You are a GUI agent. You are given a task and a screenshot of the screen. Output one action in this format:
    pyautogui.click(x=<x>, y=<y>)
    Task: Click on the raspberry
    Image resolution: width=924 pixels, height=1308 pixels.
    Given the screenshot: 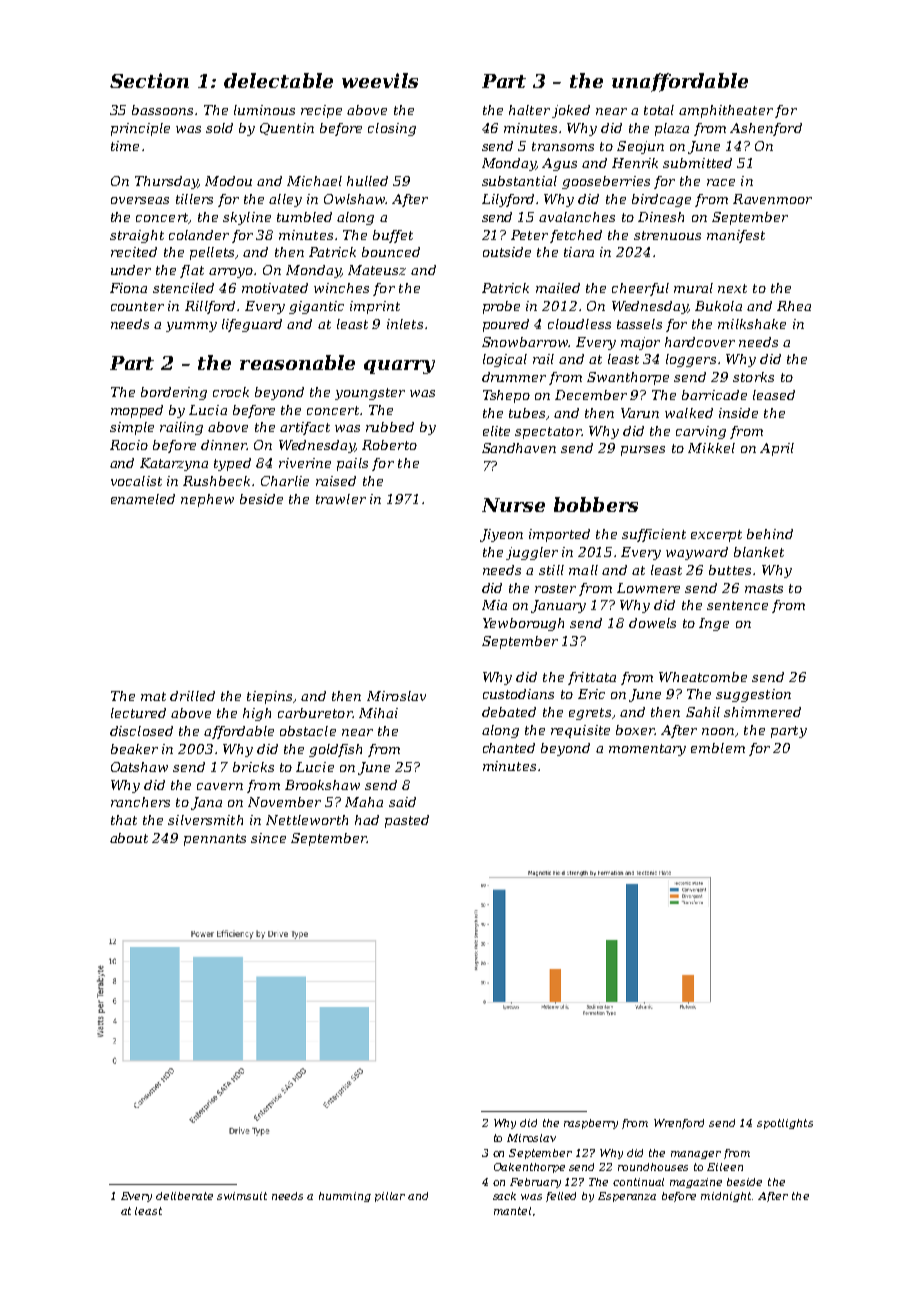 What is the action you would take?
    pyautogui.click(x=591, y=1124)
